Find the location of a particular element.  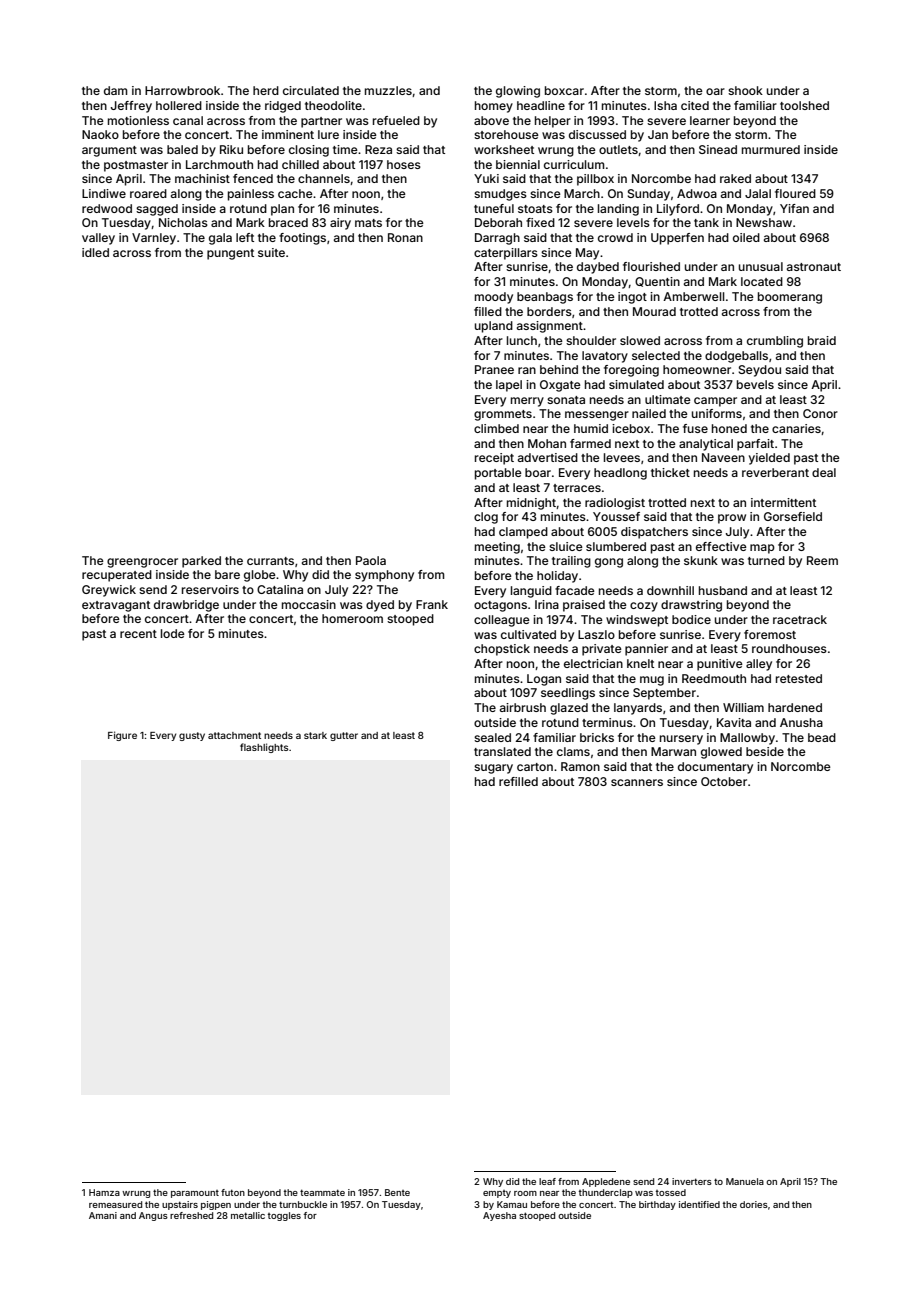

moody is located at coordinates (494, 298).
